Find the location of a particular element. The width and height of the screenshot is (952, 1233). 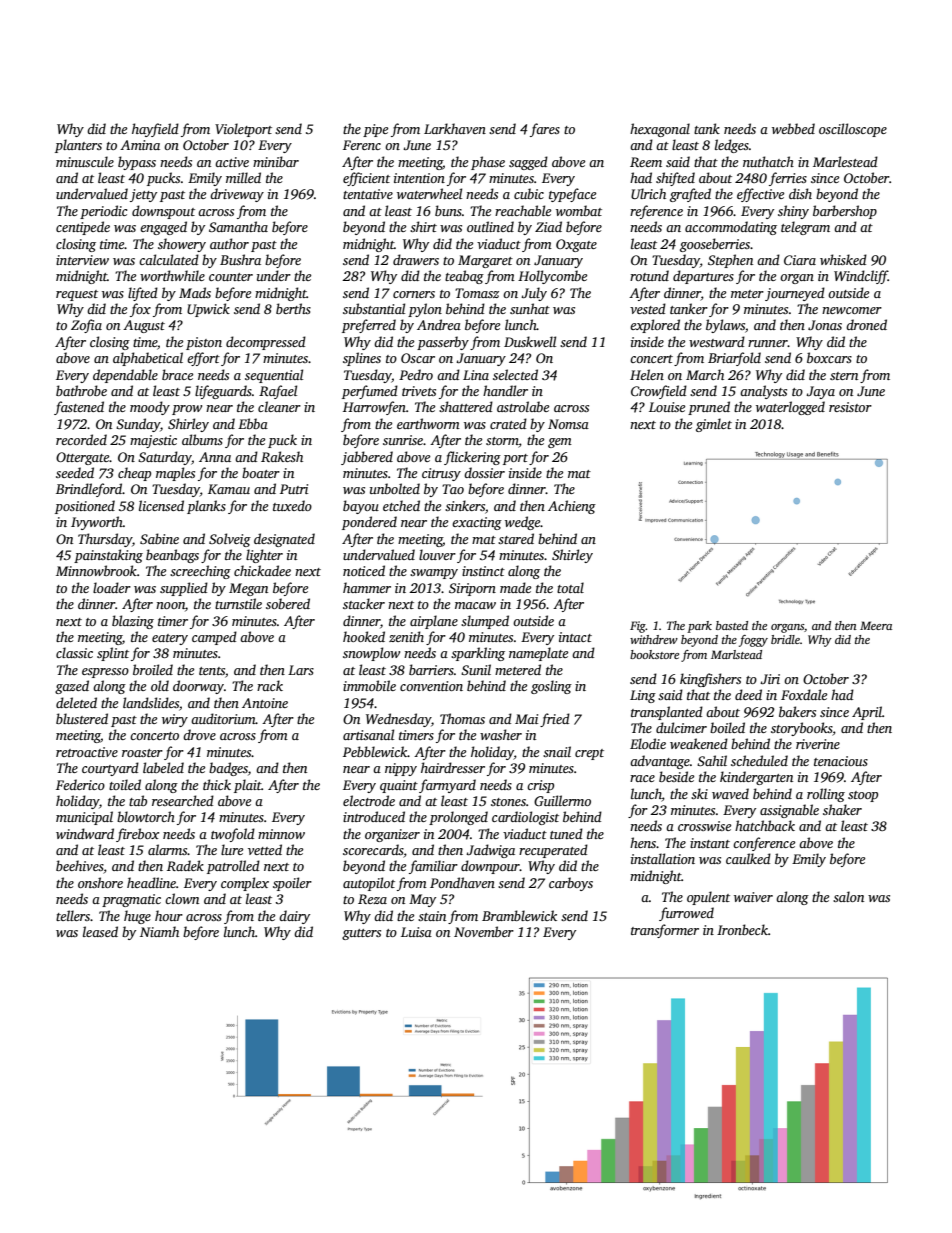

earthworm is located at coordinates (428, 423).
